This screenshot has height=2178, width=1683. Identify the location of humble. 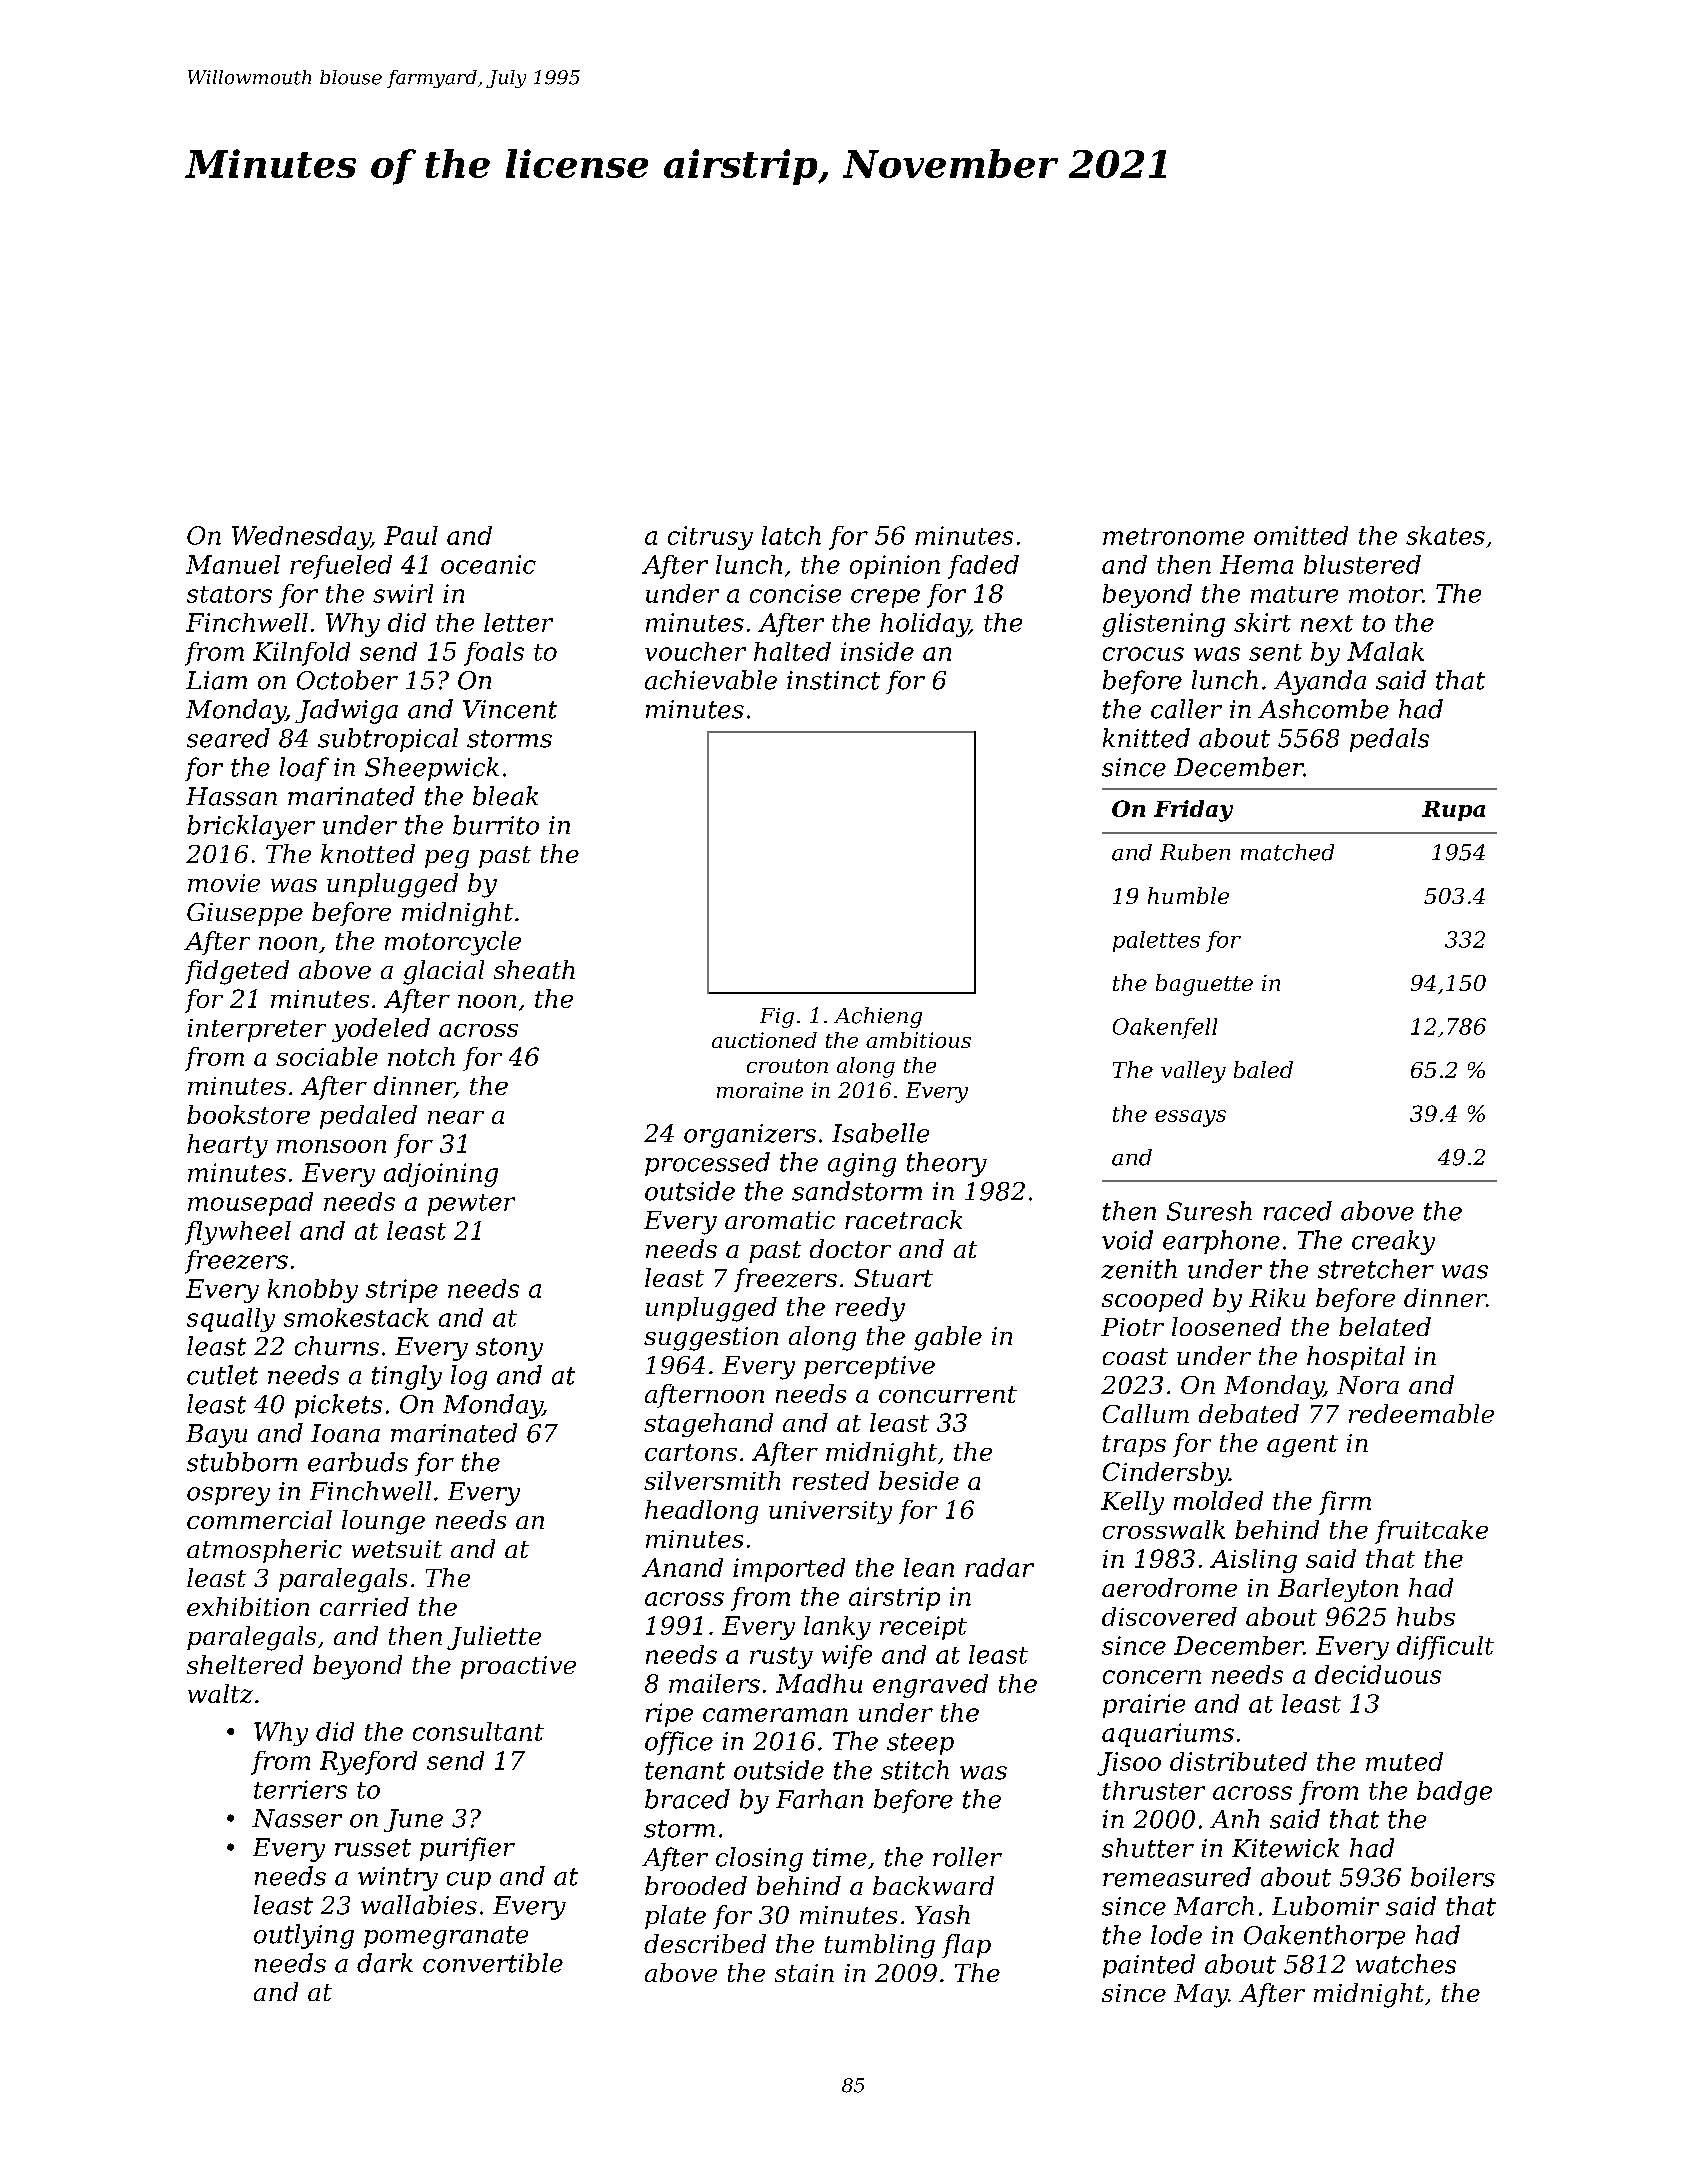
(1188, 895).
